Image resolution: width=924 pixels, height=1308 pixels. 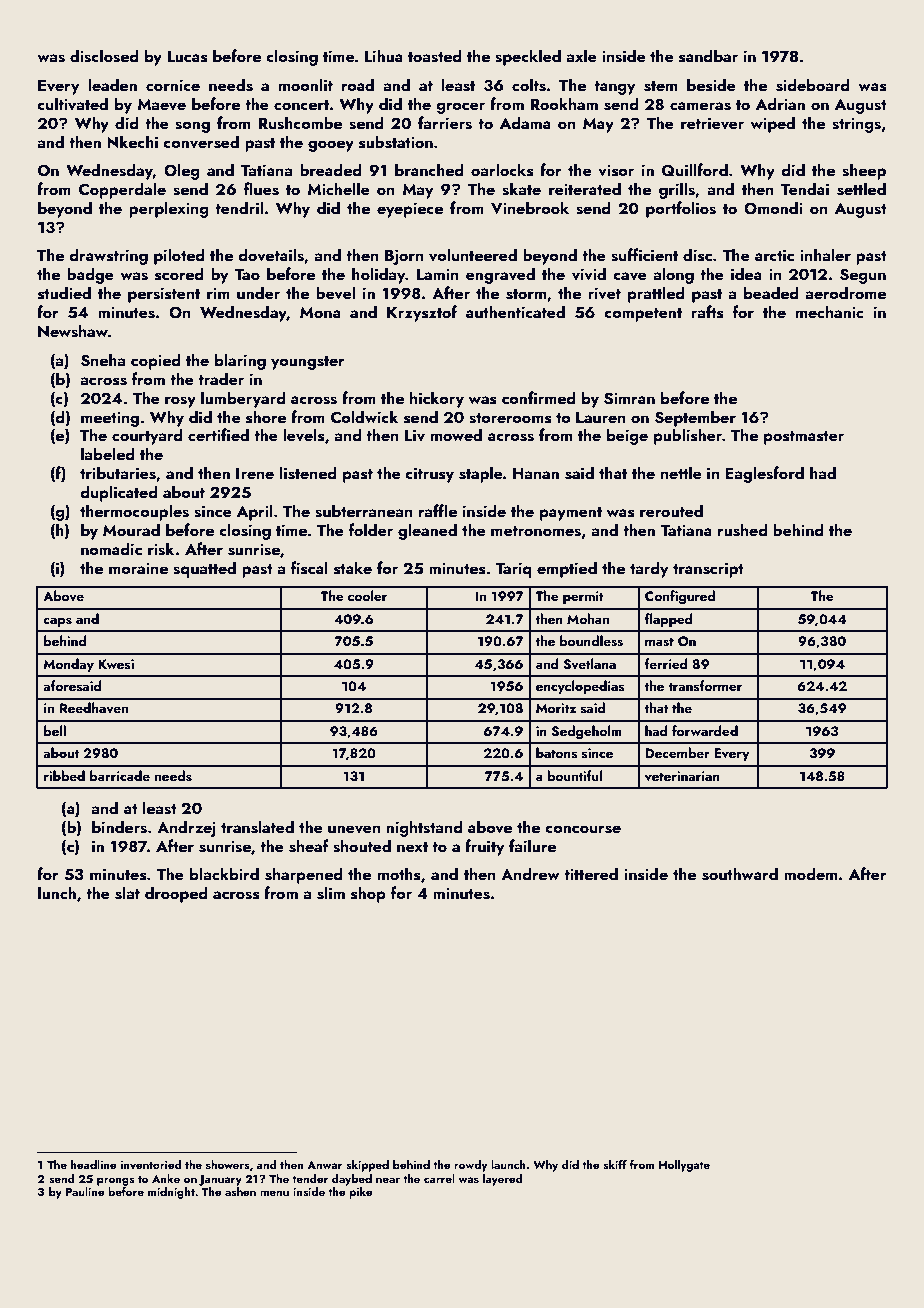 What do you see at coordinates (681, 472) in the image?
I see `nettle` at bounding box center [681, 472].
